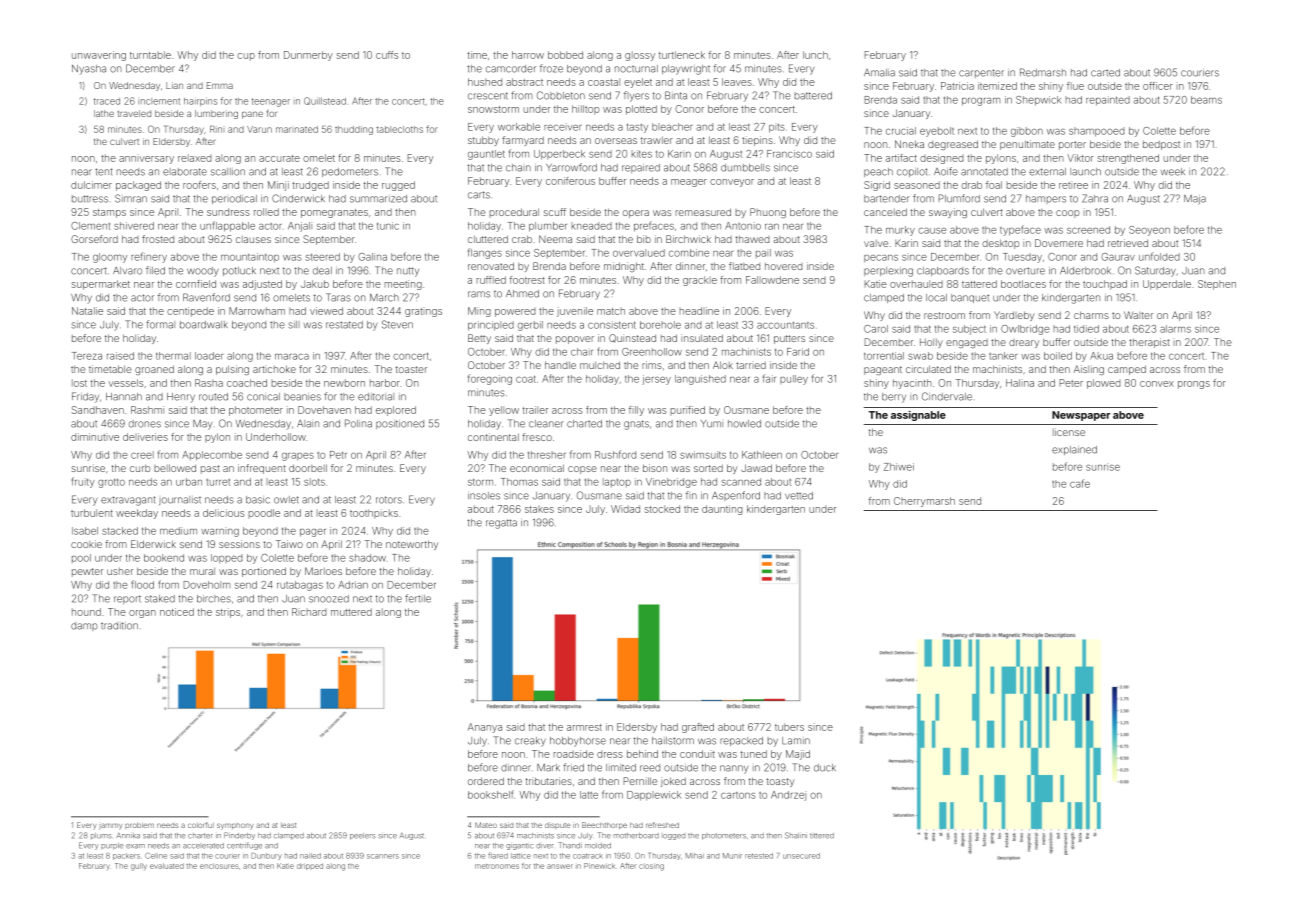 The image size is (1308, 924). What do you see at coordinates (313, 533) in the image?
I see `pager` at bounding box center [313, 533].
